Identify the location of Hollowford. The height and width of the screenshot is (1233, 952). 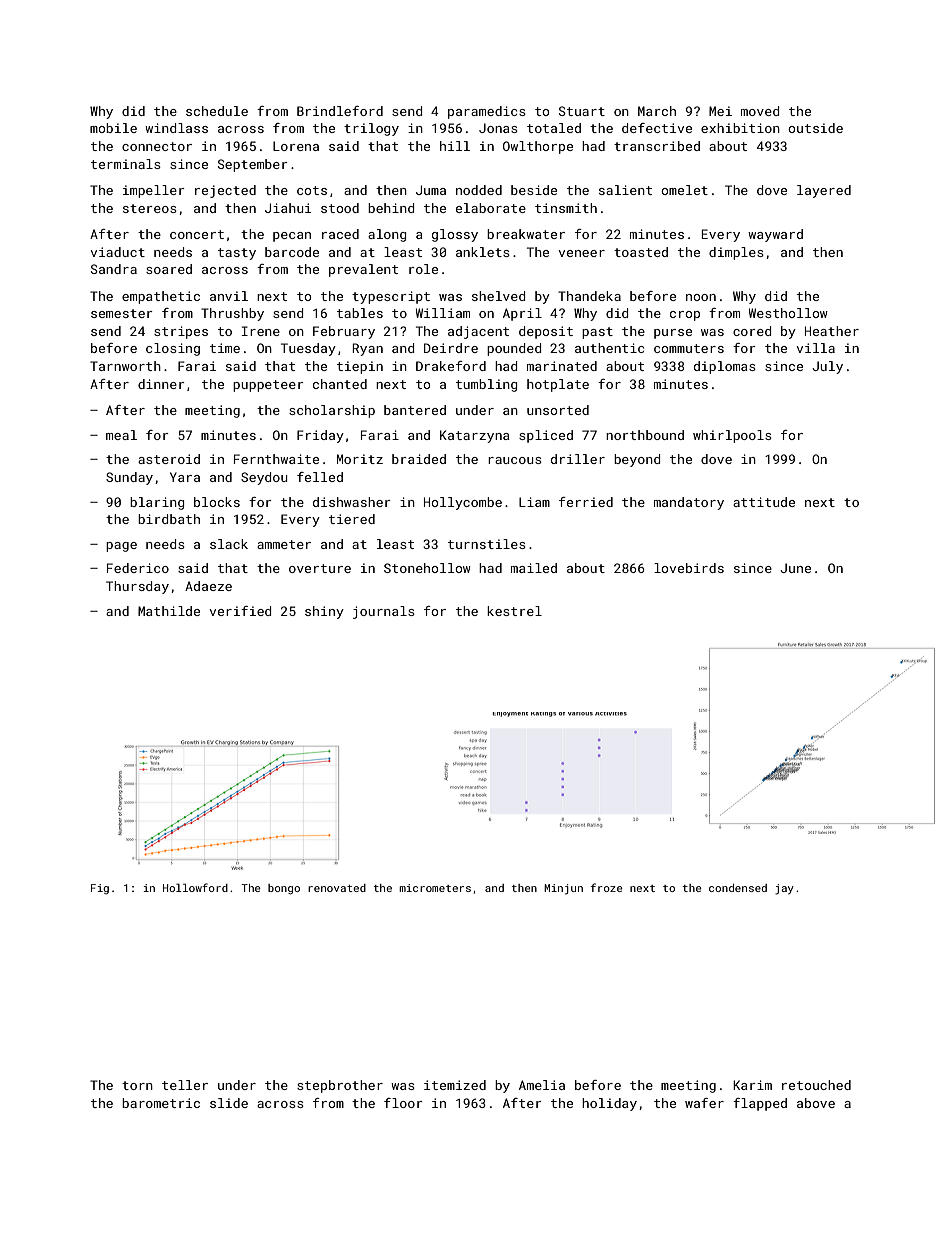
(195, 887).
